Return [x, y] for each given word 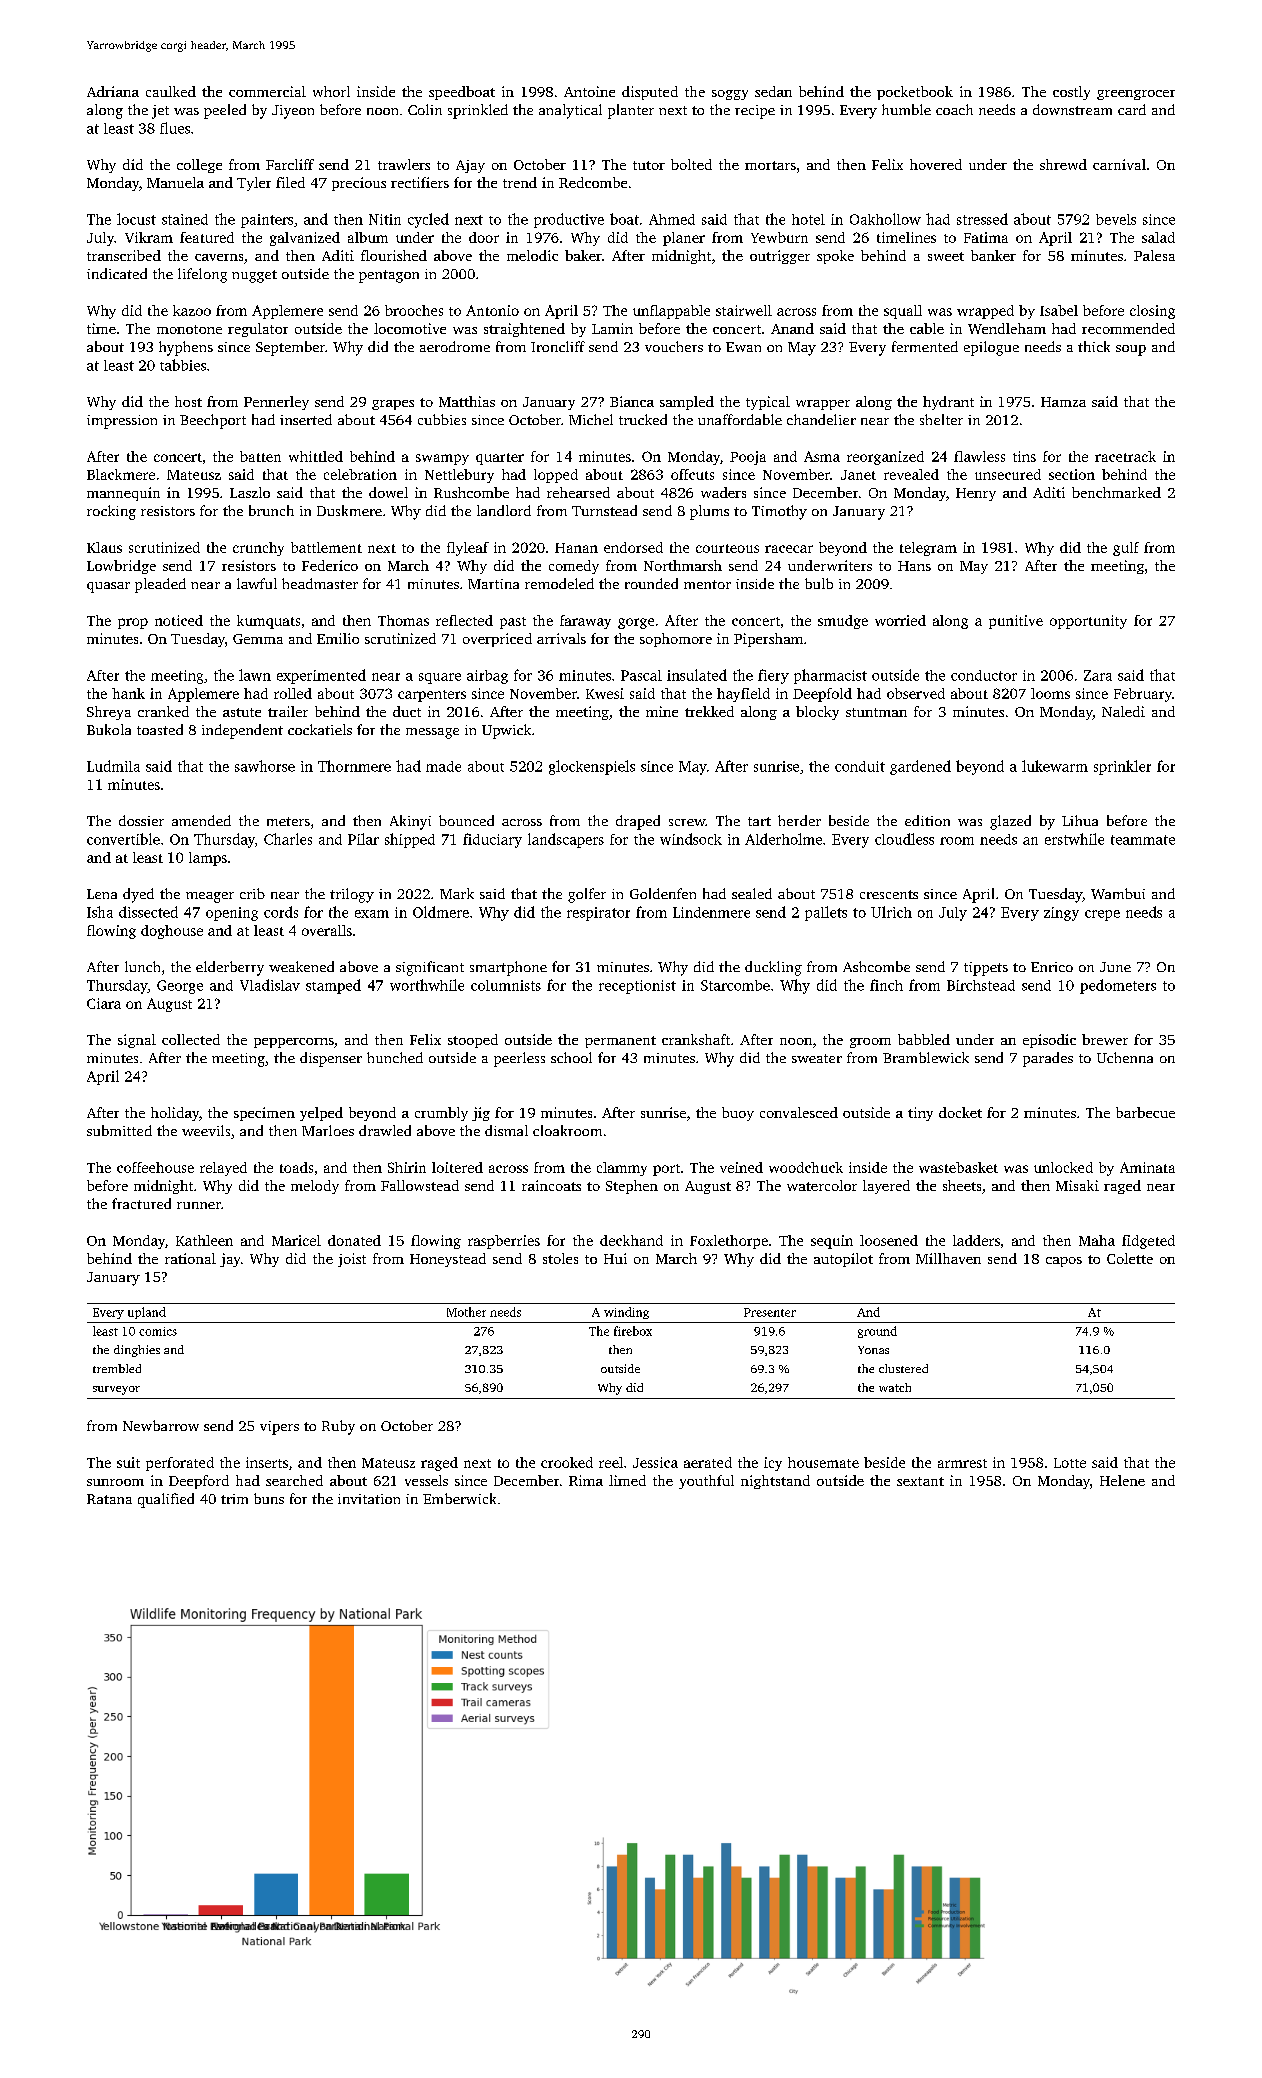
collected [191, 1039]
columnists [506, 985]
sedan [773, 91]
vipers [279, 1428]
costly [1071, 93]
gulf [1126, 549]
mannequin [123, 494]
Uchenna [1125, 1057]
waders [723, 492]
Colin [425, 109]
